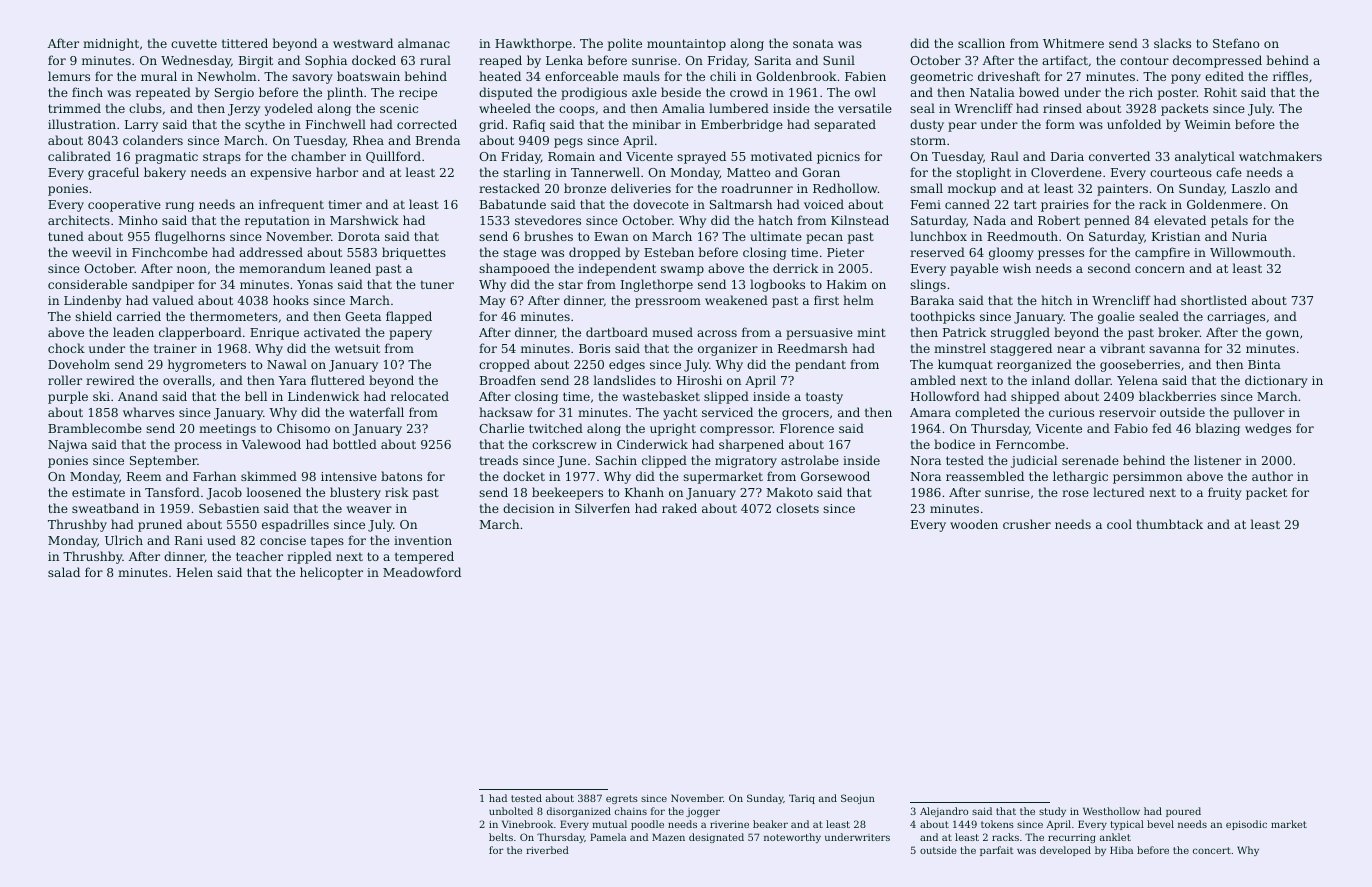 This screenshot has width=1372, height=887. What do you see at coordinates (1212, 850) in the screenshot?
I see `concert` at bounding box center [1212, 850].
